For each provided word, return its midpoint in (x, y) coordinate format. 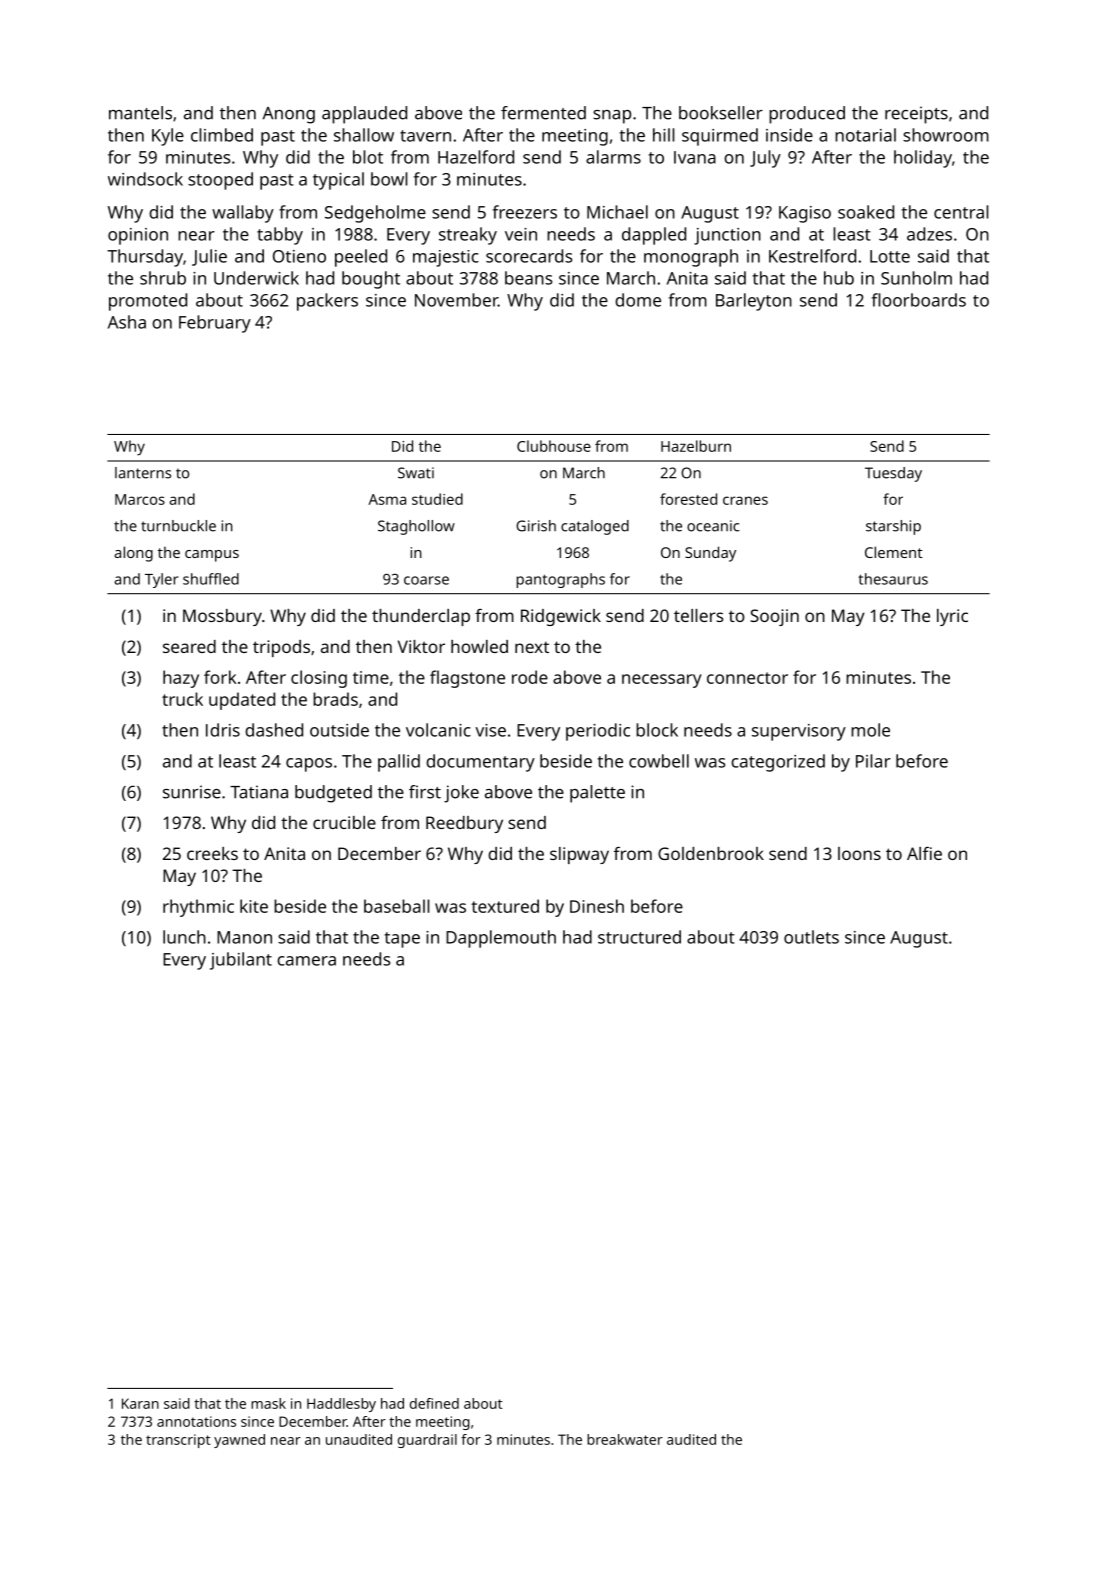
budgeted (333, 794)
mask (268, 1403)
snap (612, 117)
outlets (811, 937)
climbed (222, 135)
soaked (866, 212)
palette (597, 794)
